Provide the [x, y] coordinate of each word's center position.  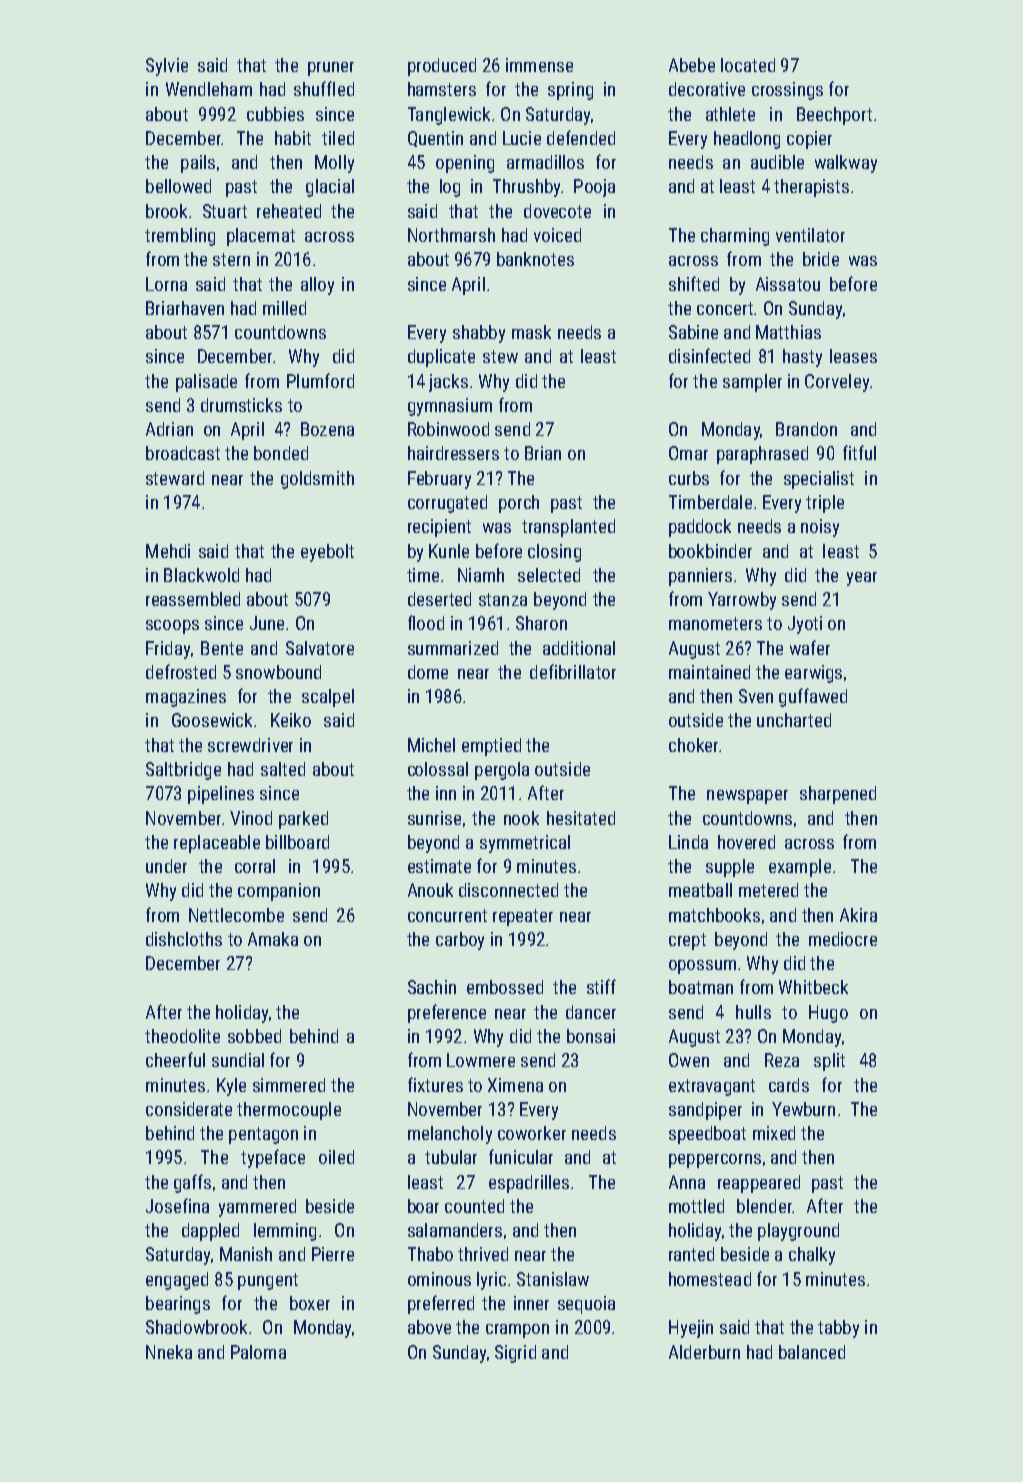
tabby [838, 1329]
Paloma [258, 1352]
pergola [502, 771]
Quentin [435, 139]
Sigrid [515, 1354]
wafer [810, 647]
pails [198, 164]
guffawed [813, 697]
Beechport [834, 116]
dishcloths [184, 939]
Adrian [169, 429]
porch [519, 504]
